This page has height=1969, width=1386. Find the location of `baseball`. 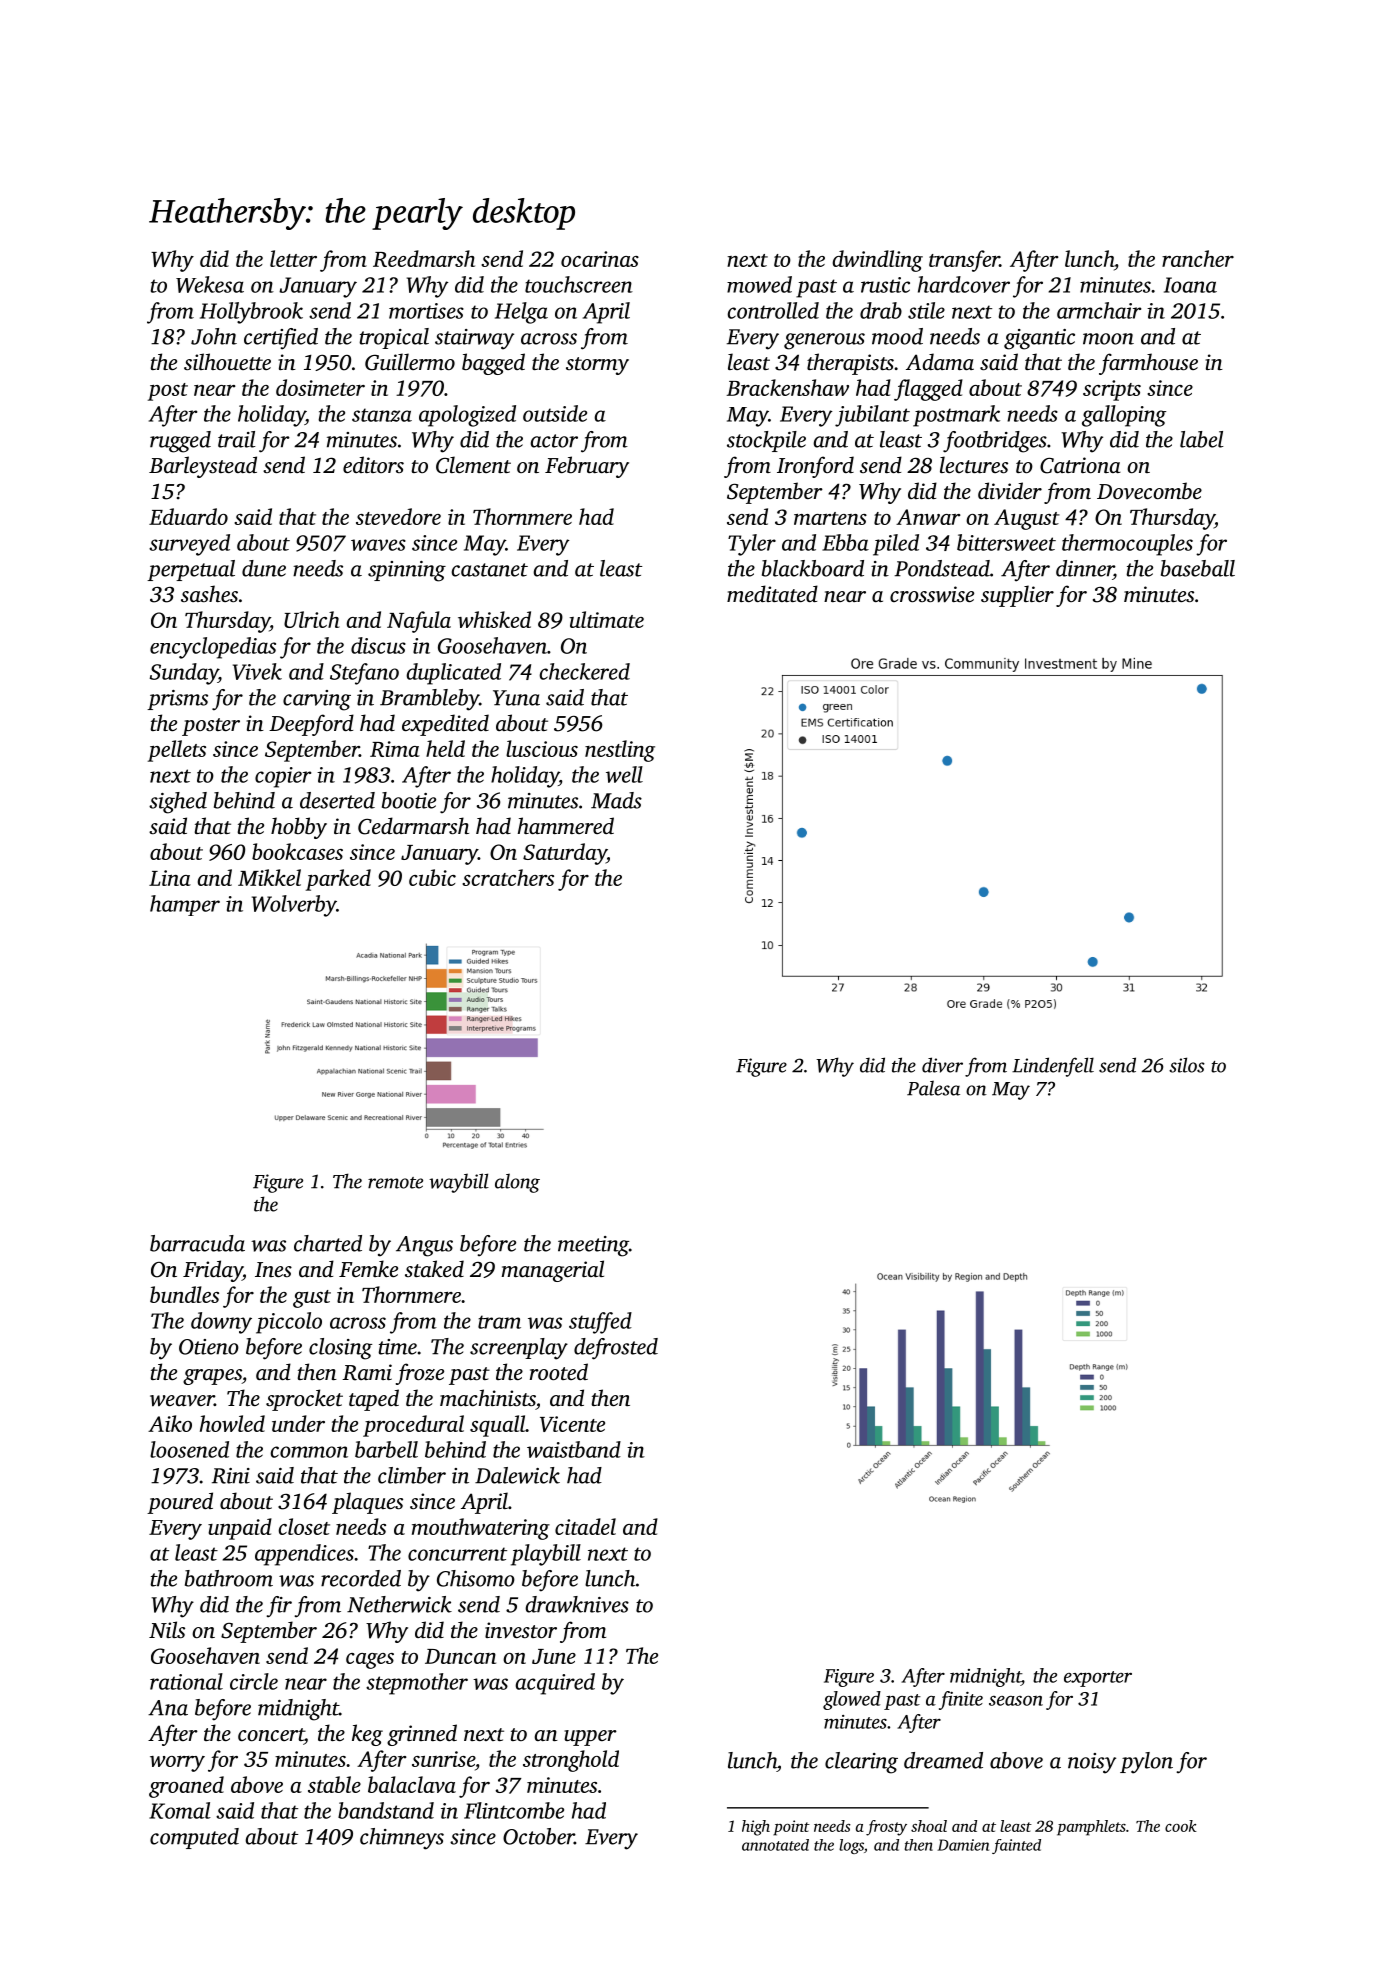

baseball is located at coordinates (1198, 568).
